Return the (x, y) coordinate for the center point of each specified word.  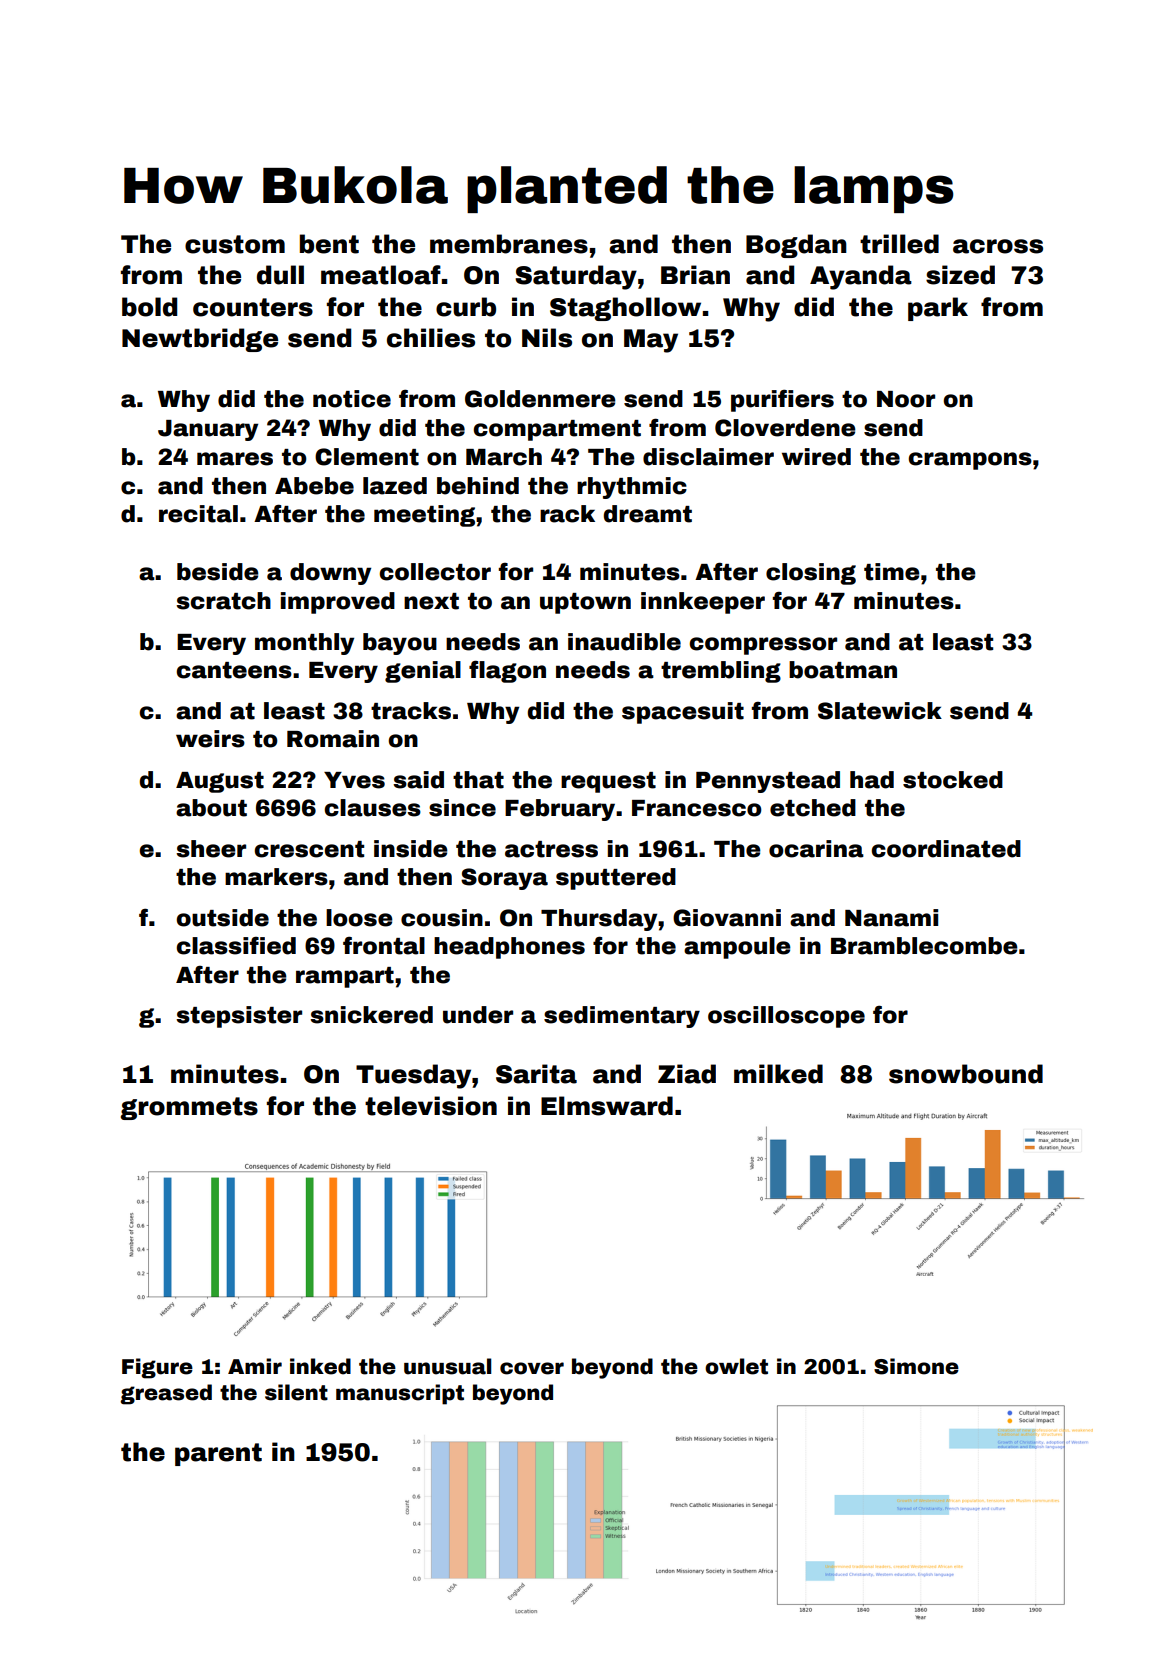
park (938, 309)
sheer (211, 849)
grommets (189, 1108)
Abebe (314, 486)
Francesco (697, 808)
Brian (695, 275)
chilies (431, 338)
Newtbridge (200, 340)
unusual (447, 1366)
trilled (899, 244)
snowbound (966, 1074)
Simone (916, 1366)
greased (166, 1394)
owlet (736, 1366)
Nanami (891, 918)
